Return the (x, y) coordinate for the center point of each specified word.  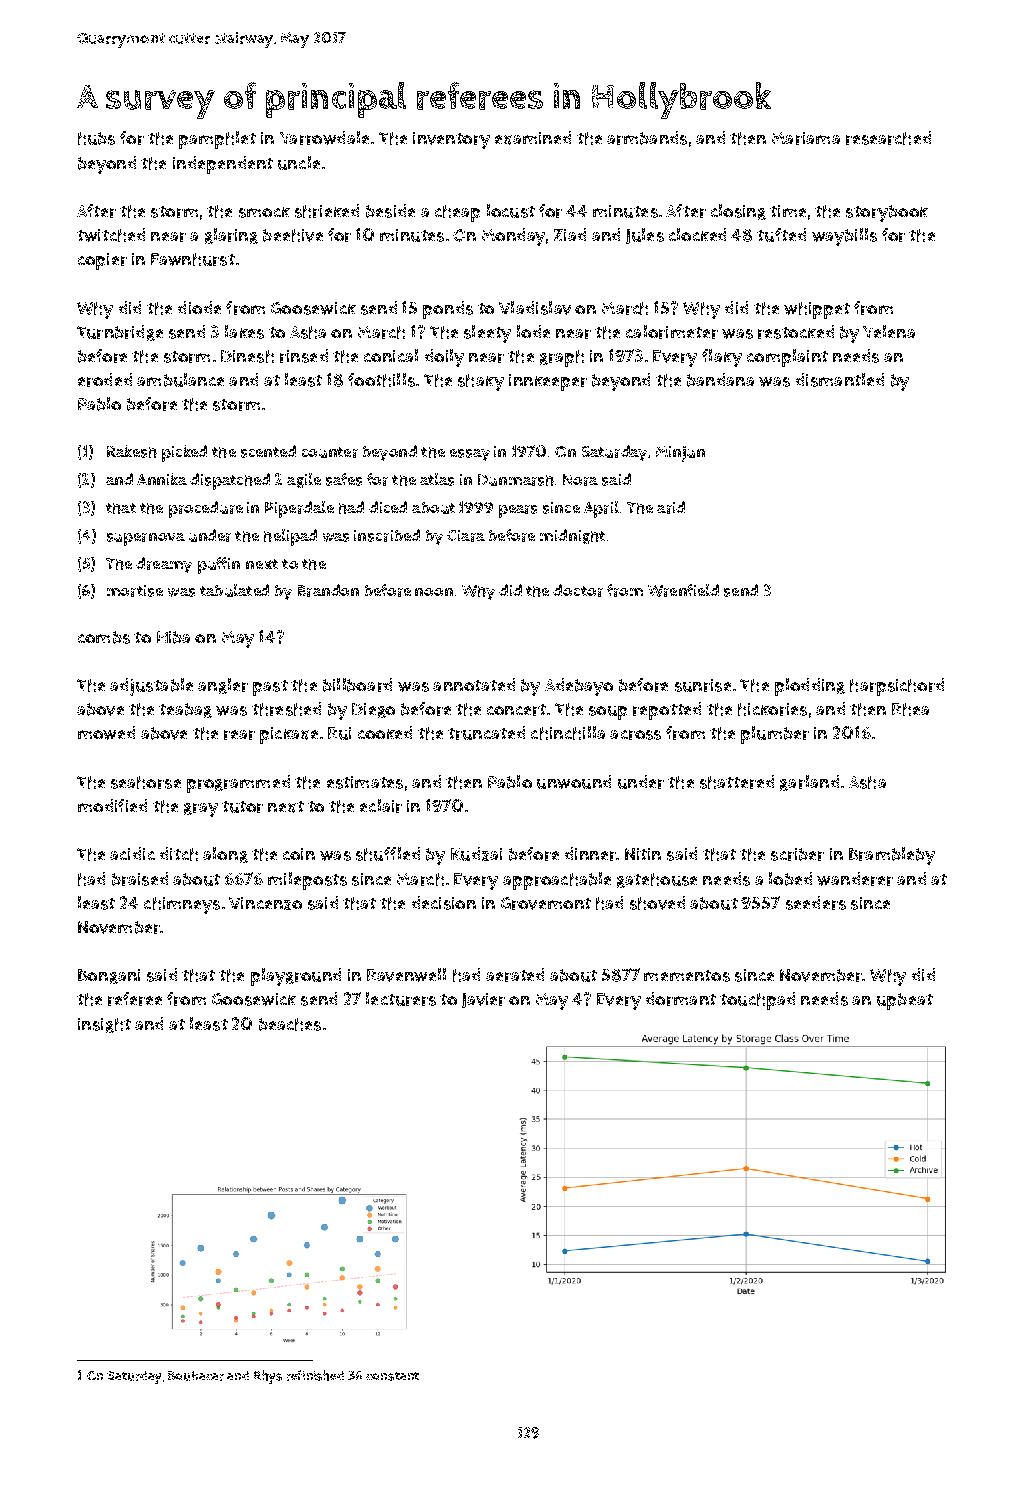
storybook (887, 213)
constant (392, 1376)
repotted (667, 711)
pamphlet (217, 140)
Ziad (570, 234)
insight (104, 1025)
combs (104, 637)
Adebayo (579, 687)
